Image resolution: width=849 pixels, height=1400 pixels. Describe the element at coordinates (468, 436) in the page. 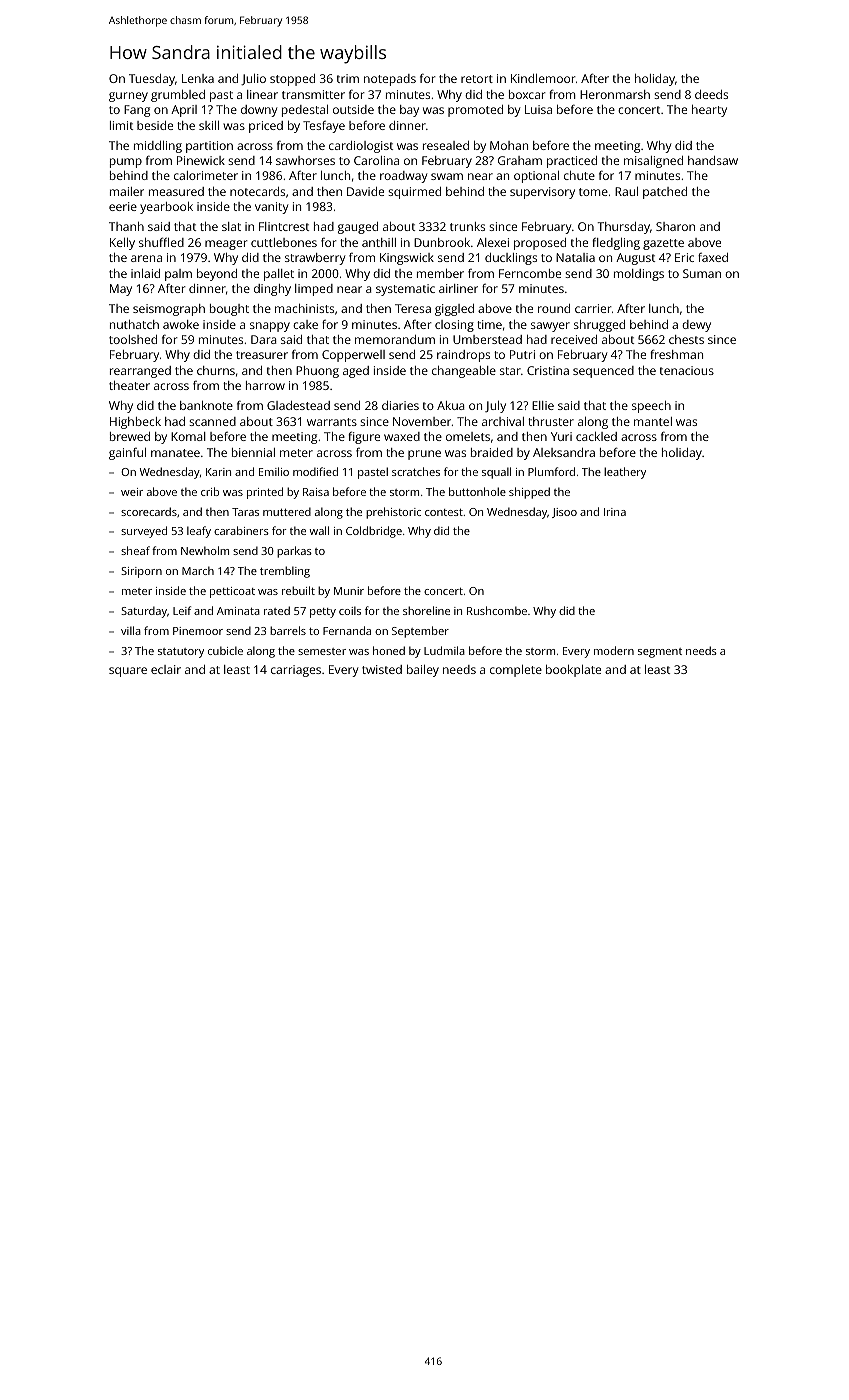

I see `omelets` at that location.
